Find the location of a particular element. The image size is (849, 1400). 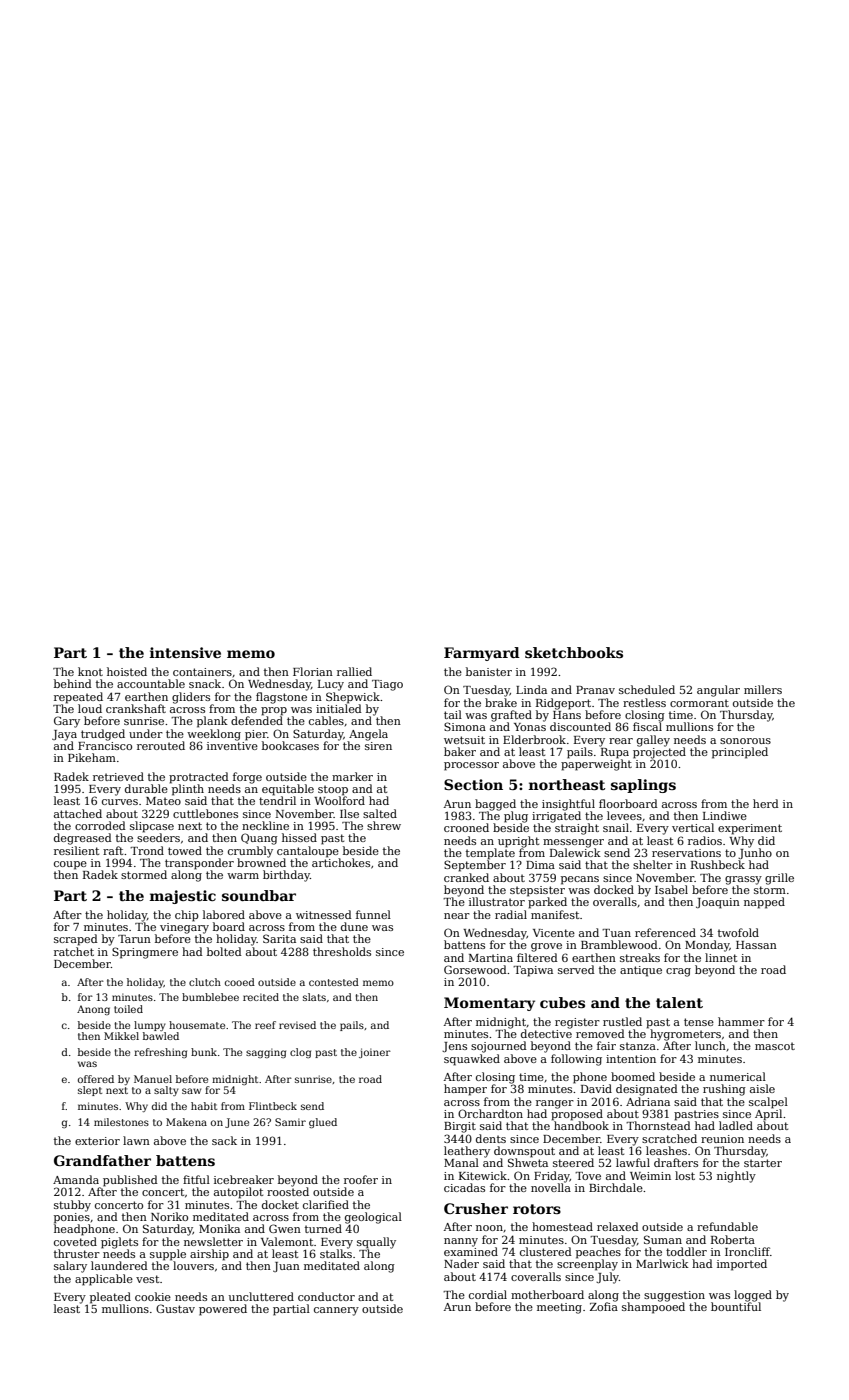

contested is located at coordinates (334, 982).
